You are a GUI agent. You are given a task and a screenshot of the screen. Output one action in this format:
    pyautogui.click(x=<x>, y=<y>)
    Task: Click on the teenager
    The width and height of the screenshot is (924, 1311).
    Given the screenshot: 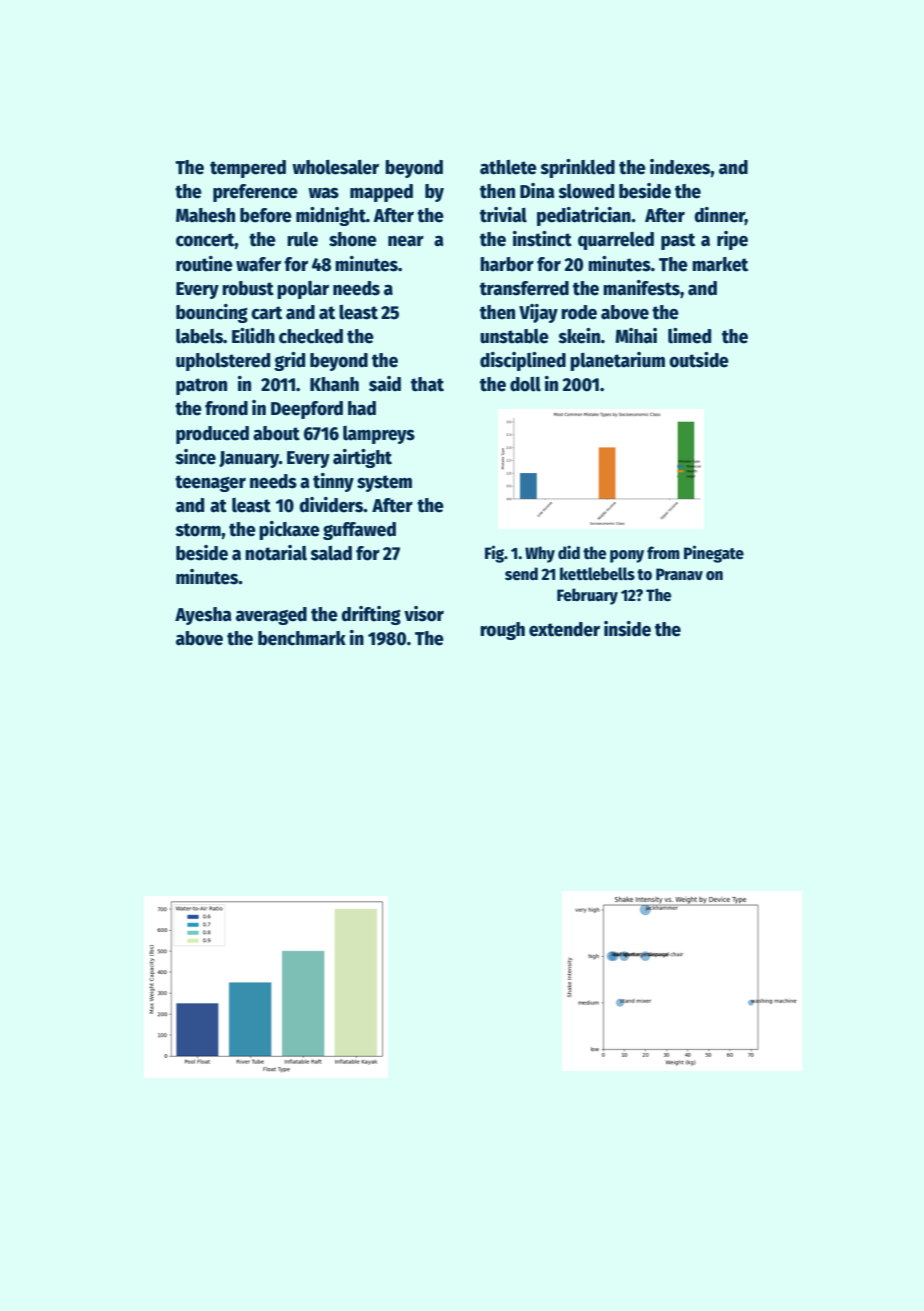 What is the action you would take?
    pyautogui.click(x=210, y=483)
